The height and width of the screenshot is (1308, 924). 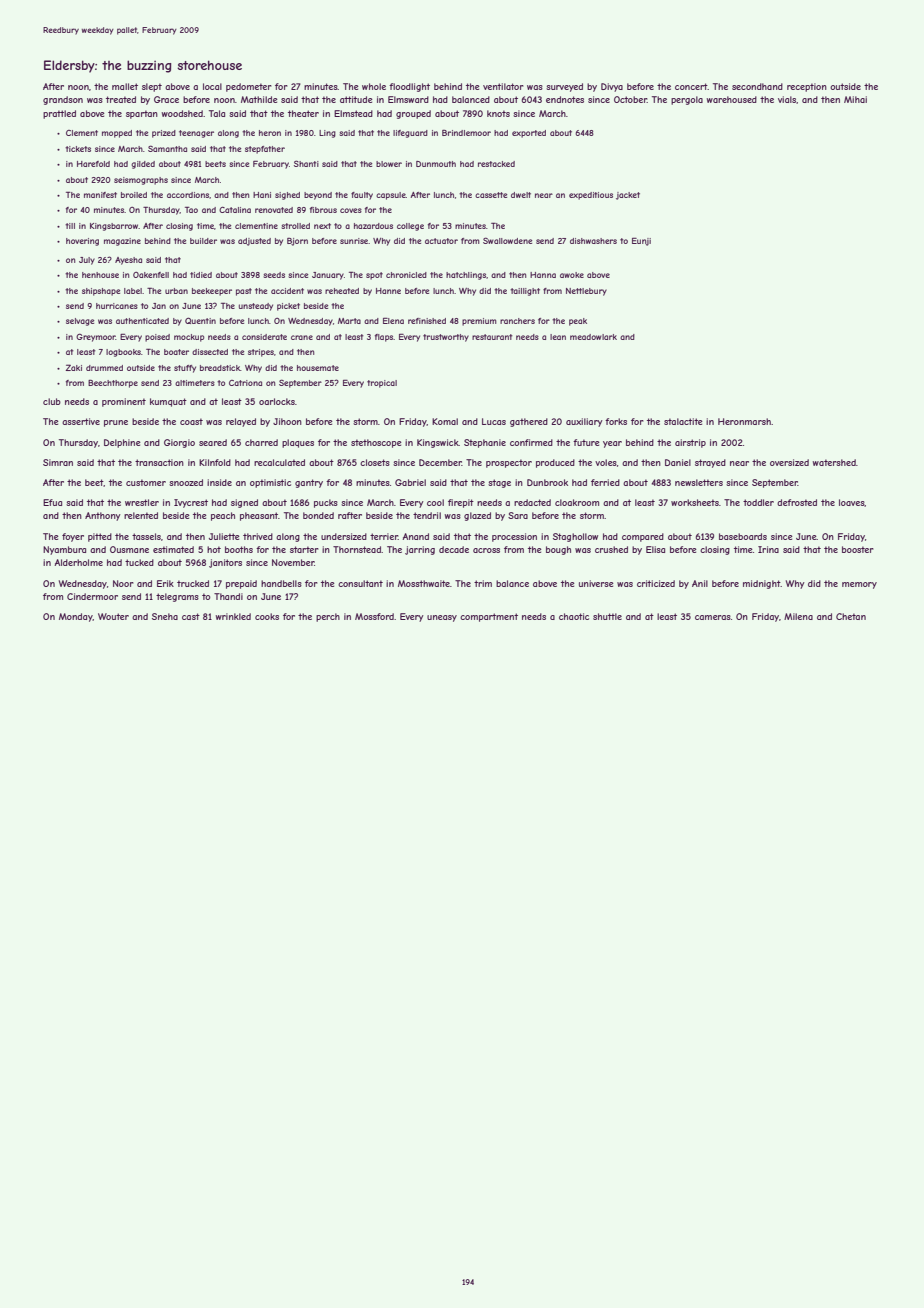 What do you see at coordinates (52, 401) in the screenshot?
I see `club` at bounding box center [52, 401].
